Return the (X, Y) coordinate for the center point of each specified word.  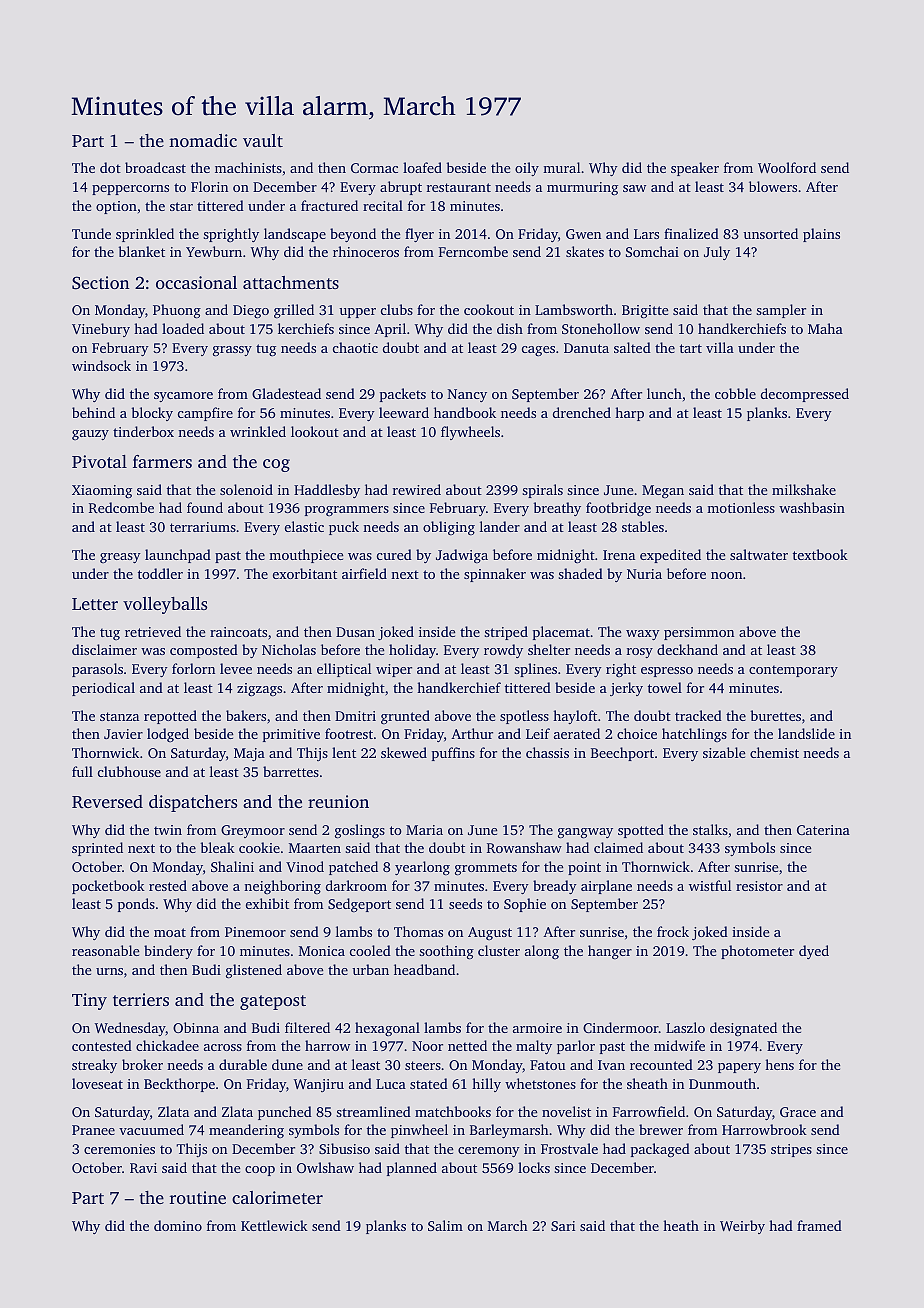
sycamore (183, 397)
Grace (798, 1112)
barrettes (291, 771)
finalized (691, 233)
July (717, 253)
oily (527, 169)
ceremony (489, 1152)
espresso (667, 672)
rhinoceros (366, 251)
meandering (246, 1131)
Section (100, 283)
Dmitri (355, 716)
